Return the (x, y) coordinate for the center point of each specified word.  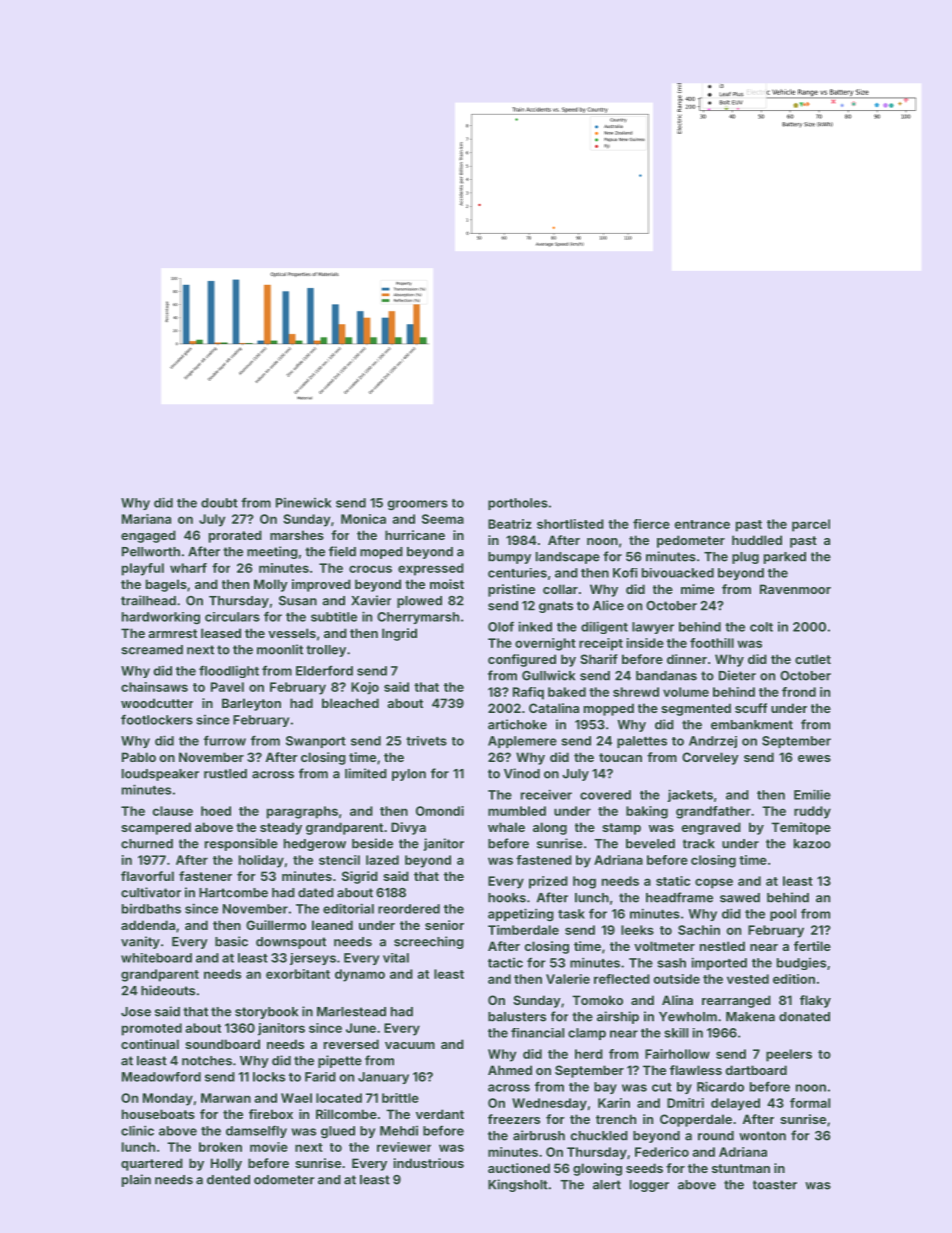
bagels (166, 585)
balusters (517, 1017)
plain (136, 1180)
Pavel (227, 687)
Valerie (568, 979)
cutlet (813, 659)
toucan (620, 757)
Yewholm (688, 1017)
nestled (722, 946)
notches (207, 1061)
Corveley (710, 758)
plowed (419, 602)
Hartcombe (233, 893)
